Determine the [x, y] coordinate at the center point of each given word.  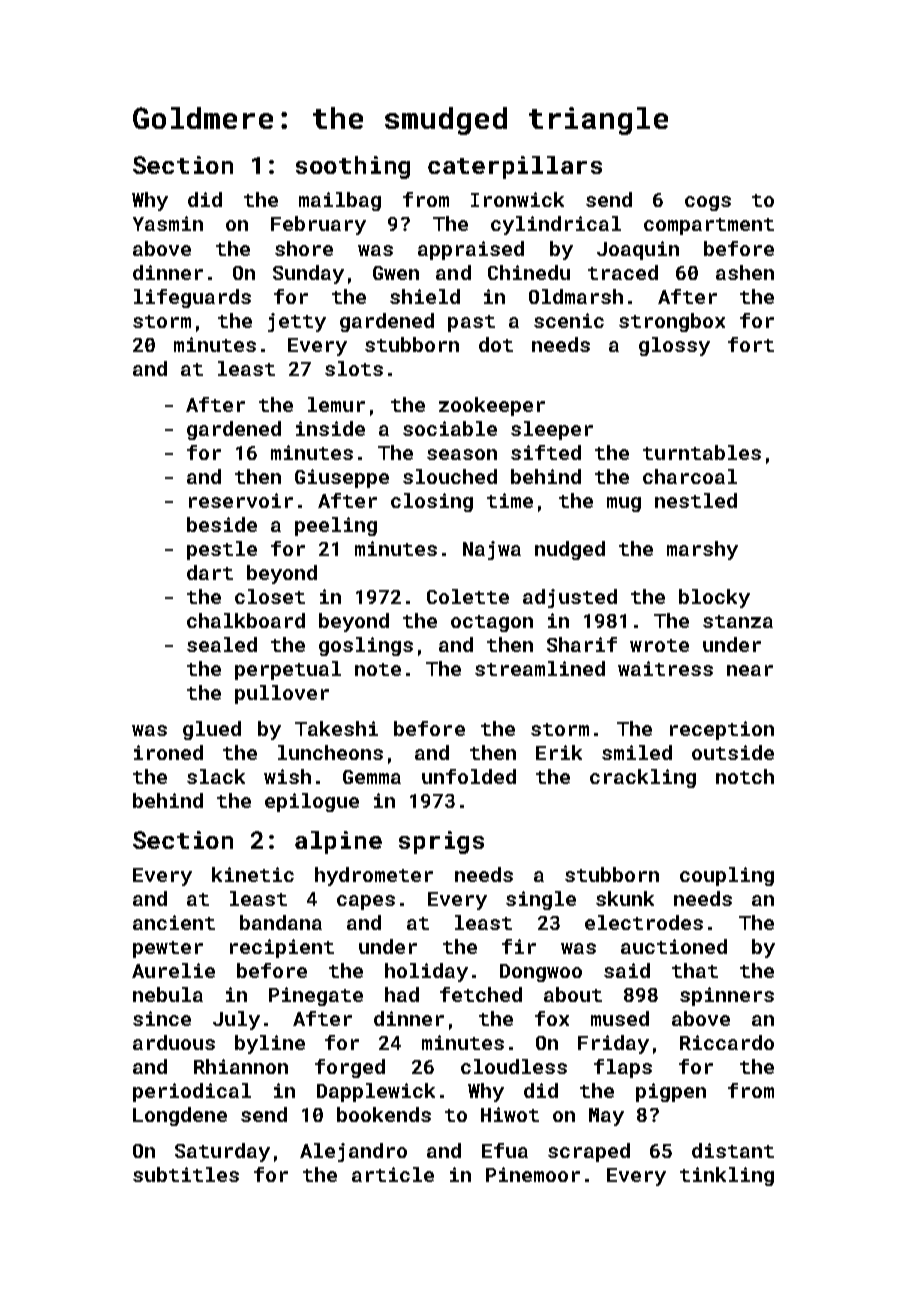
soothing [353, 167]
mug [624, 504]
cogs [708, 203]
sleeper [552, 430]
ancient [174, 922]
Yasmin [168, 223]
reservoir [241, 500]
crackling [643, 778]
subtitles [186, 1174]
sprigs [441, 842]
